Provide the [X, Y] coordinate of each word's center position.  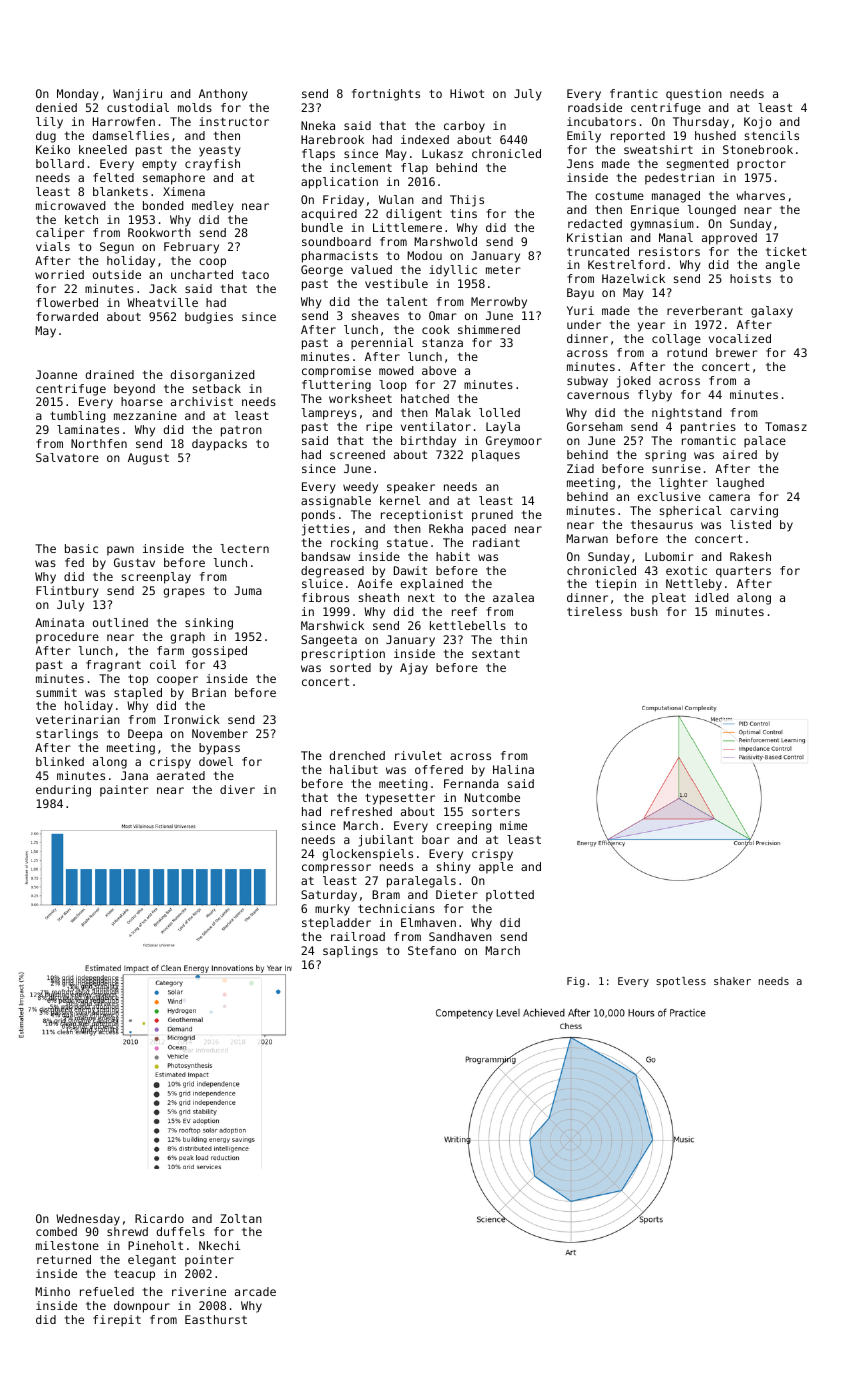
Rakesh [750, 556]
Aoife [375, 583]
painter [124, 791]
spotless [681, 982]
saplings [350, 952]
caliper [60, 234]
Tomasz [786, 426]
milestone [67, 1245]
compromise [336, 372]
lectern [244, 548]
